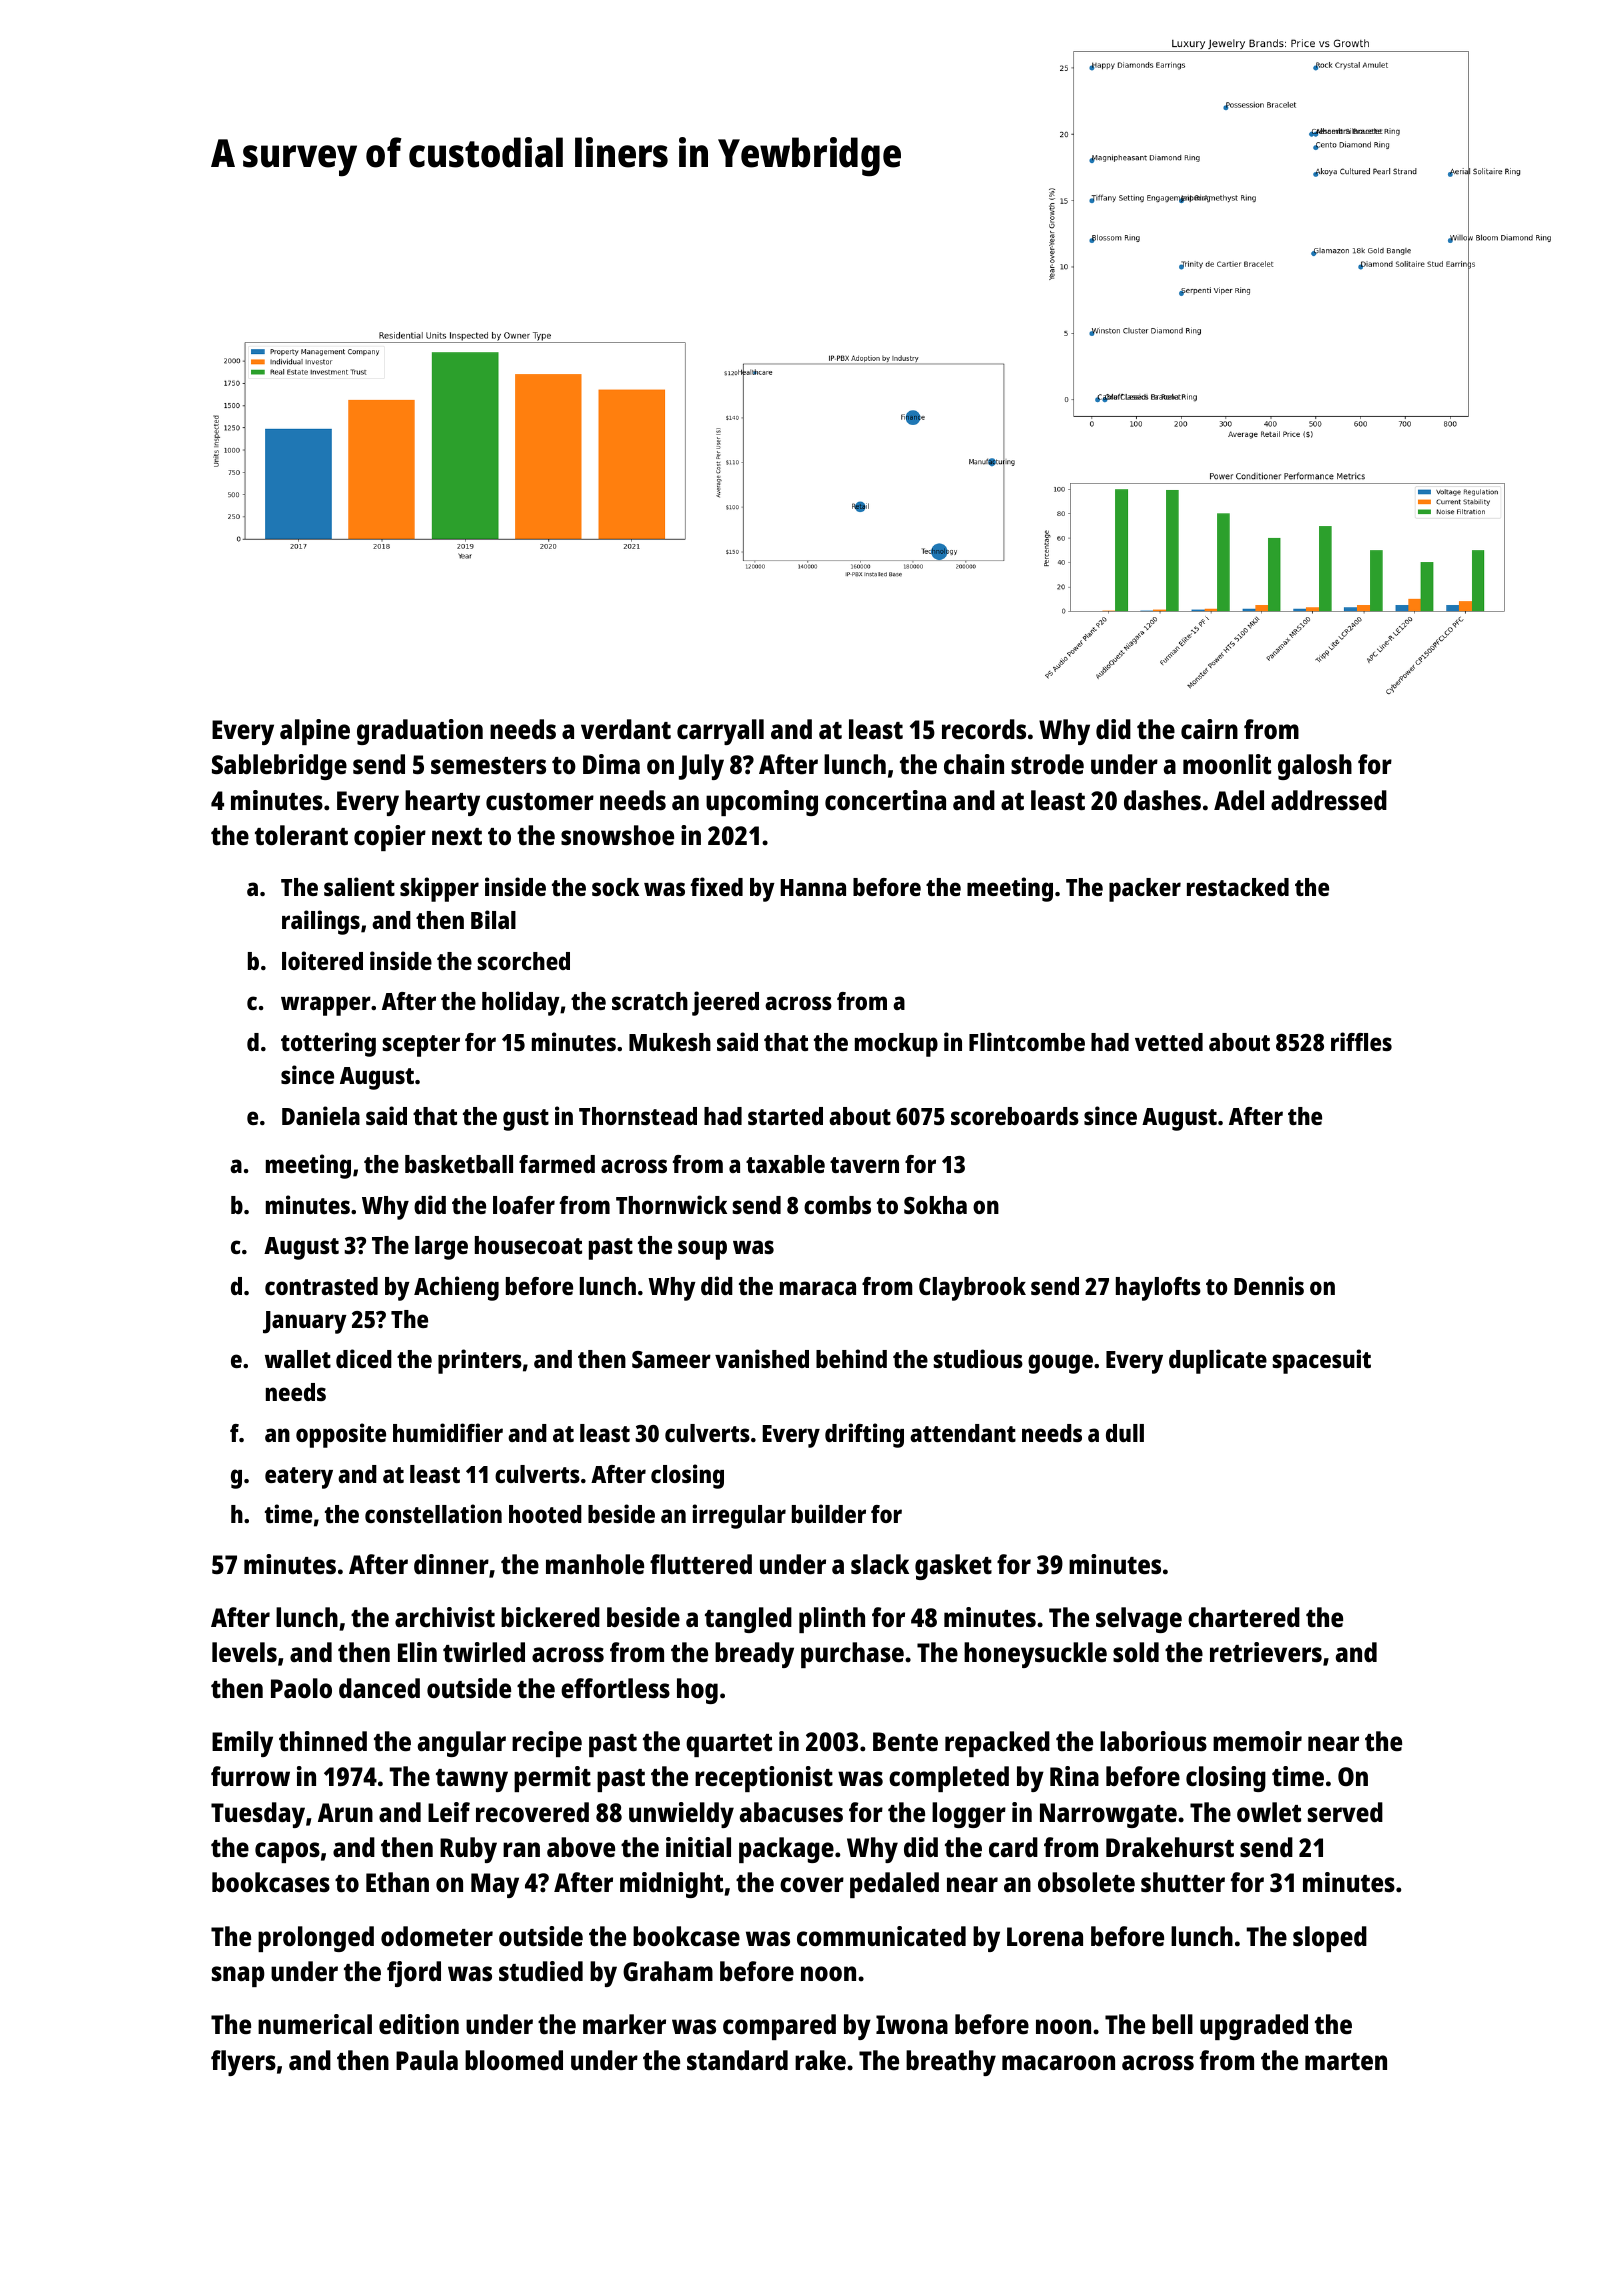 The height and width of the screenshot is (2292, 1620). I want to click on tawny, so click(472, 1780).
